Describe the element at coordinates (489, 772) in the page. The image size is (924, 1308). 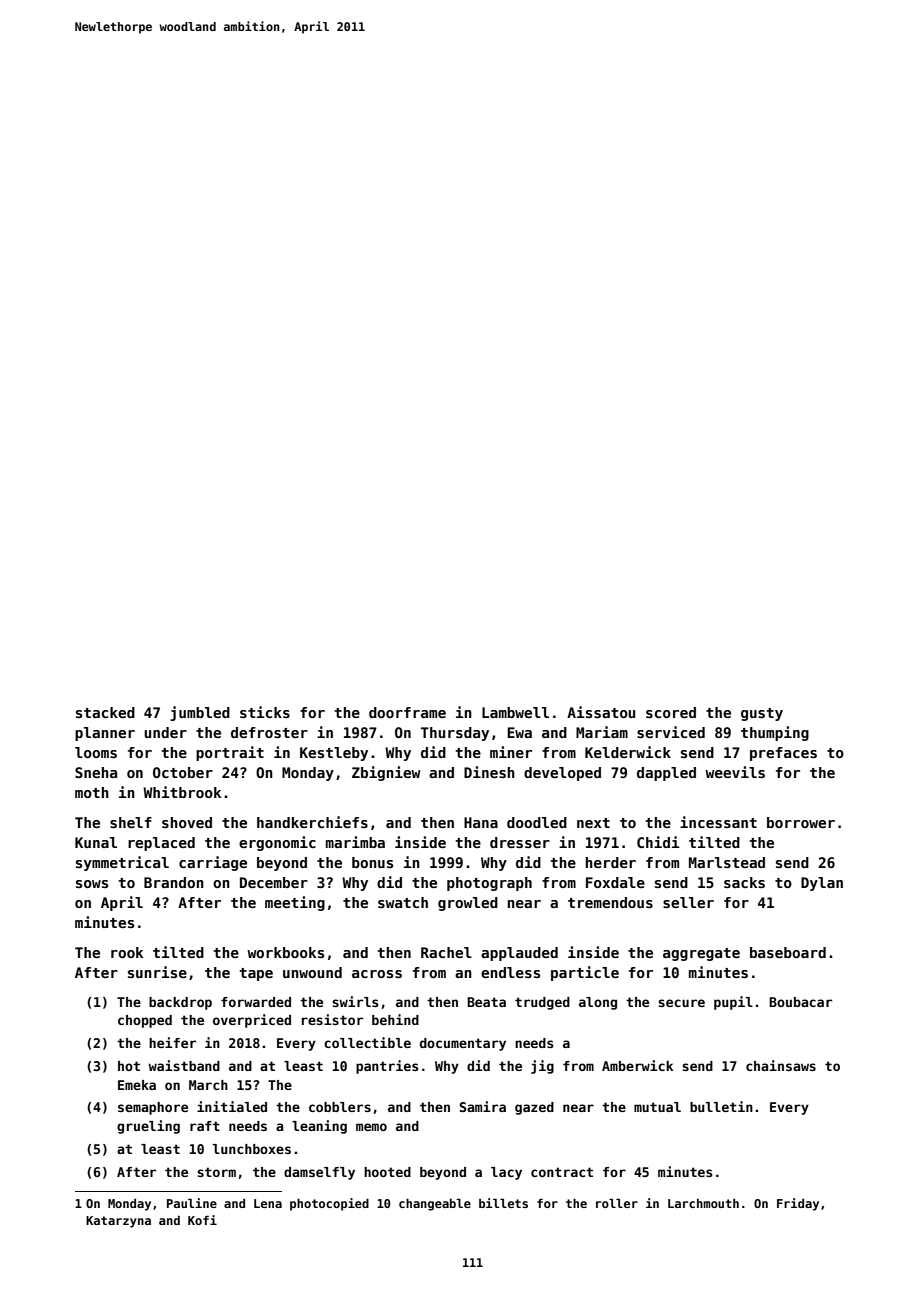
I see `Dinesh` at that location.
